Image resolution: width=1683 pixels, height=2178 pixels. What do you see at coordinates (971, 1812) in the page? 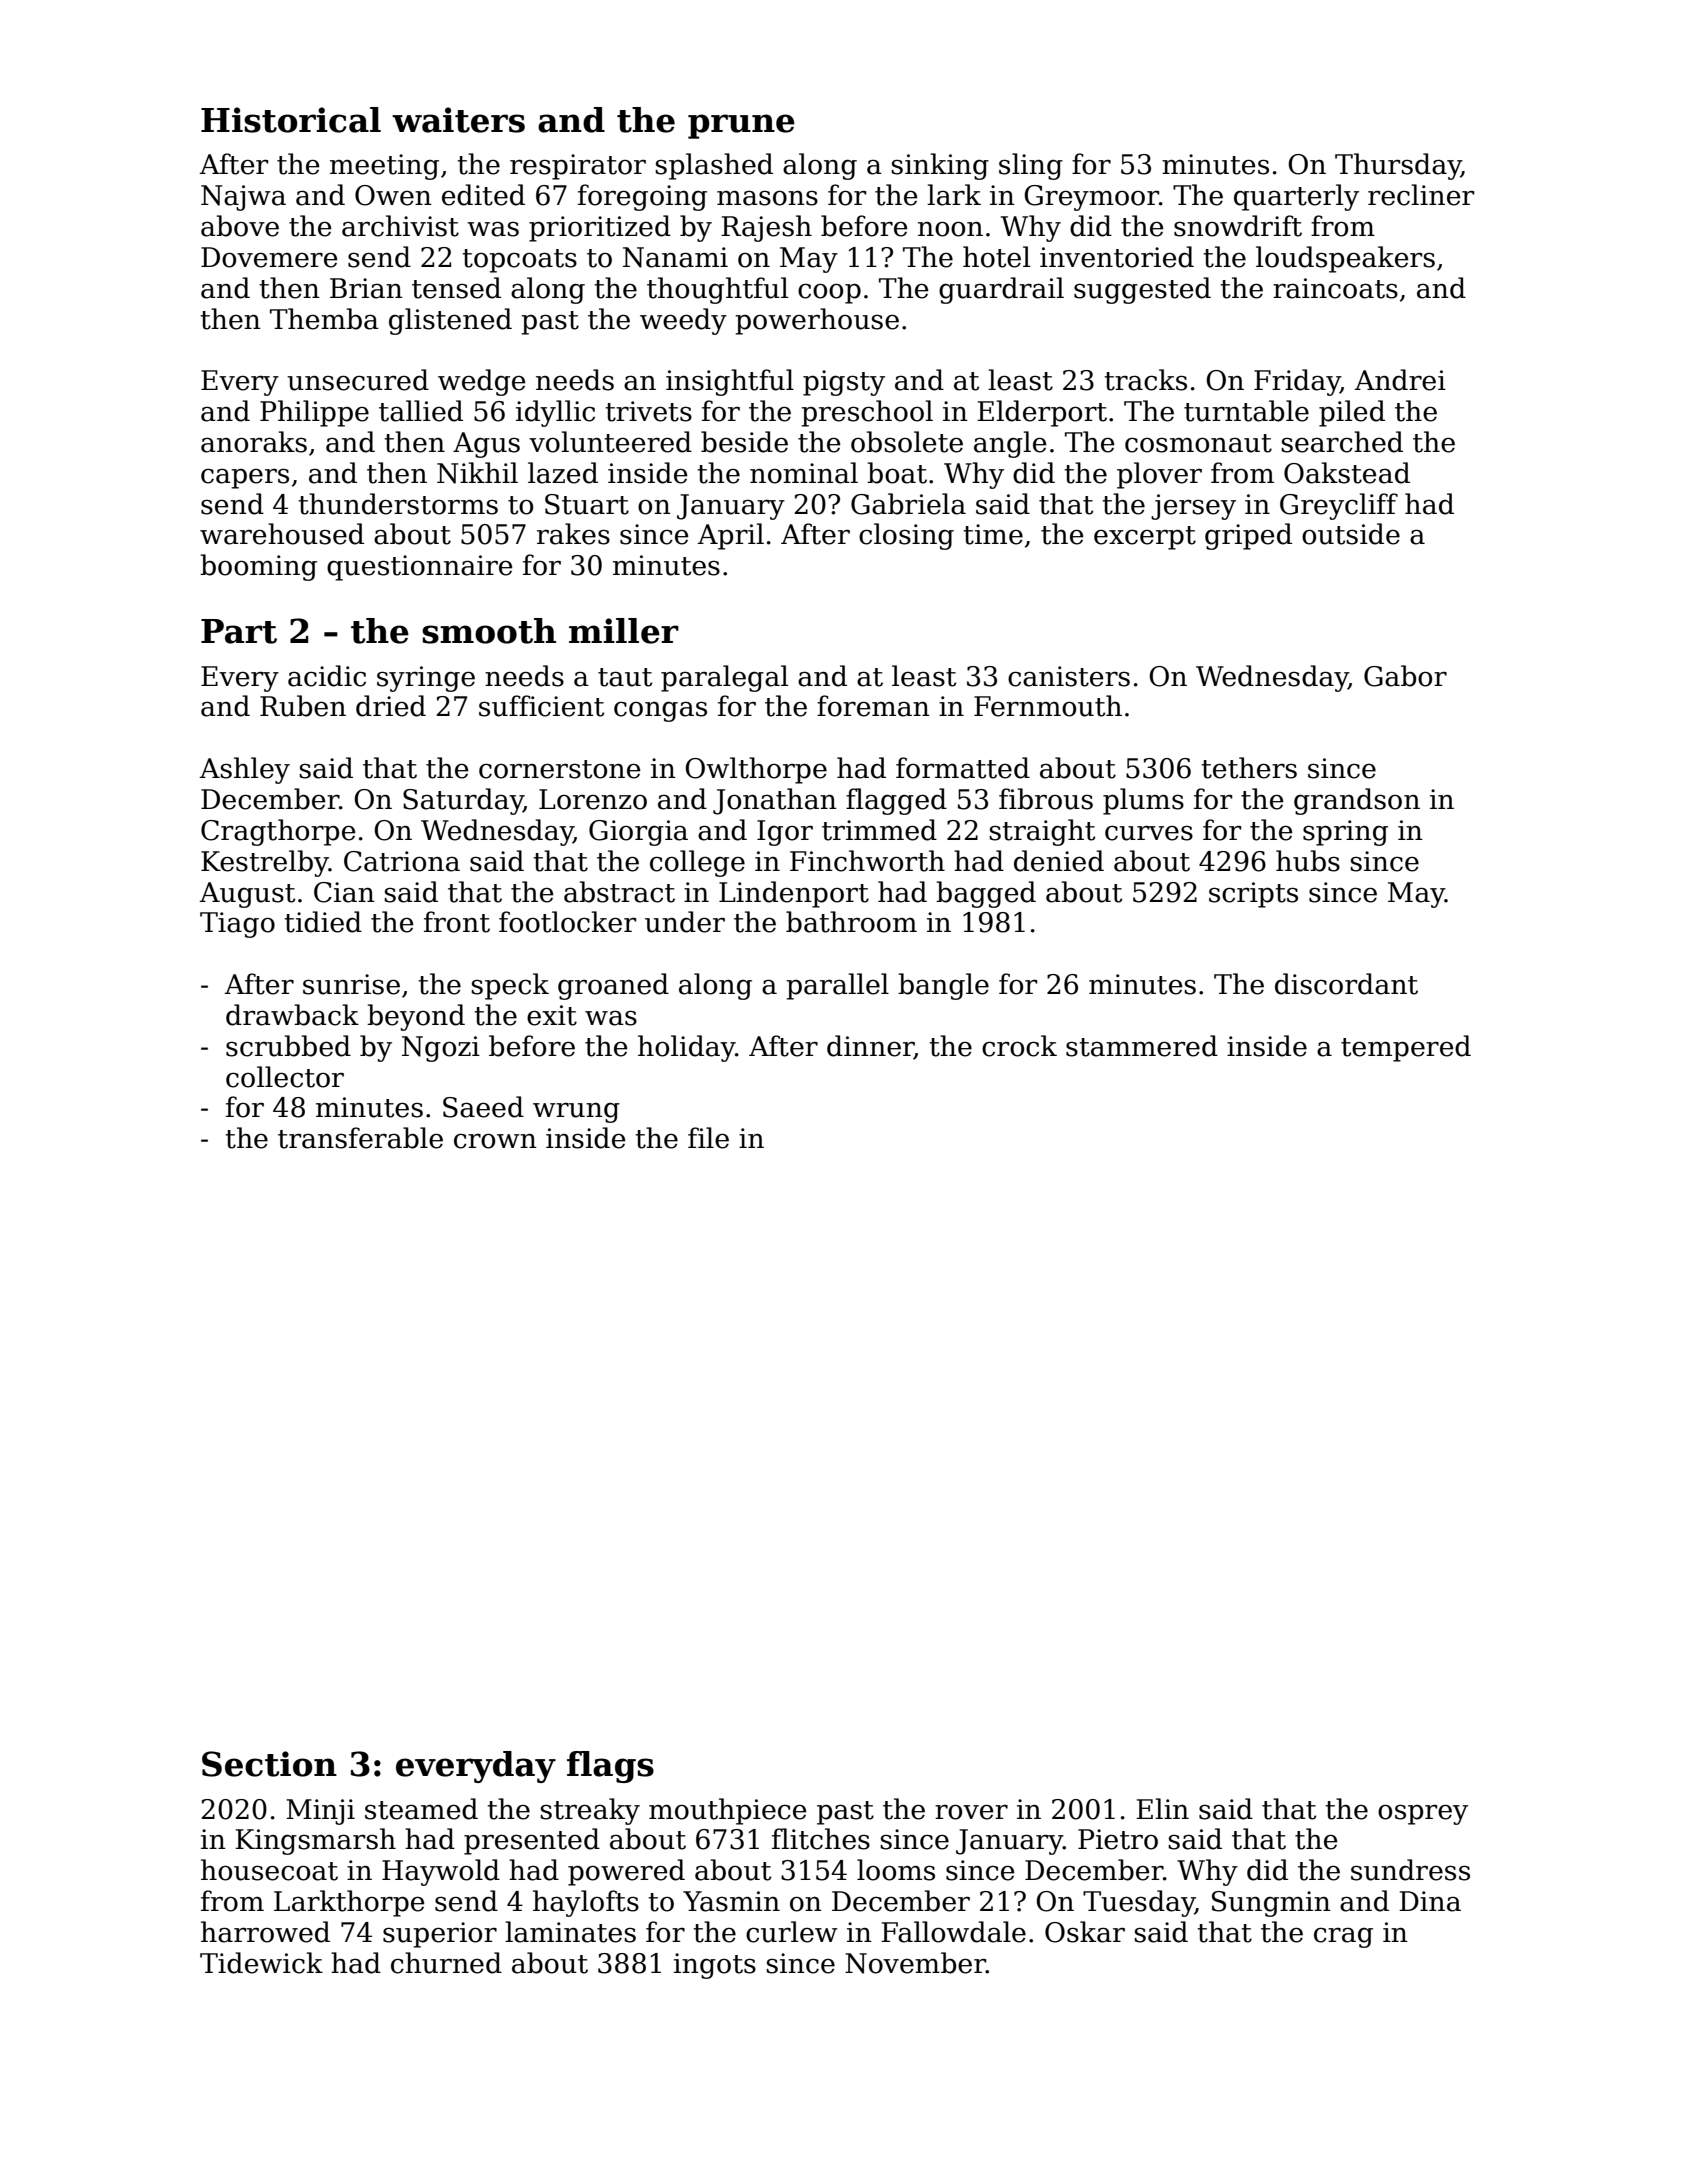
I see `rover` at bounding box center [971, 1812].
